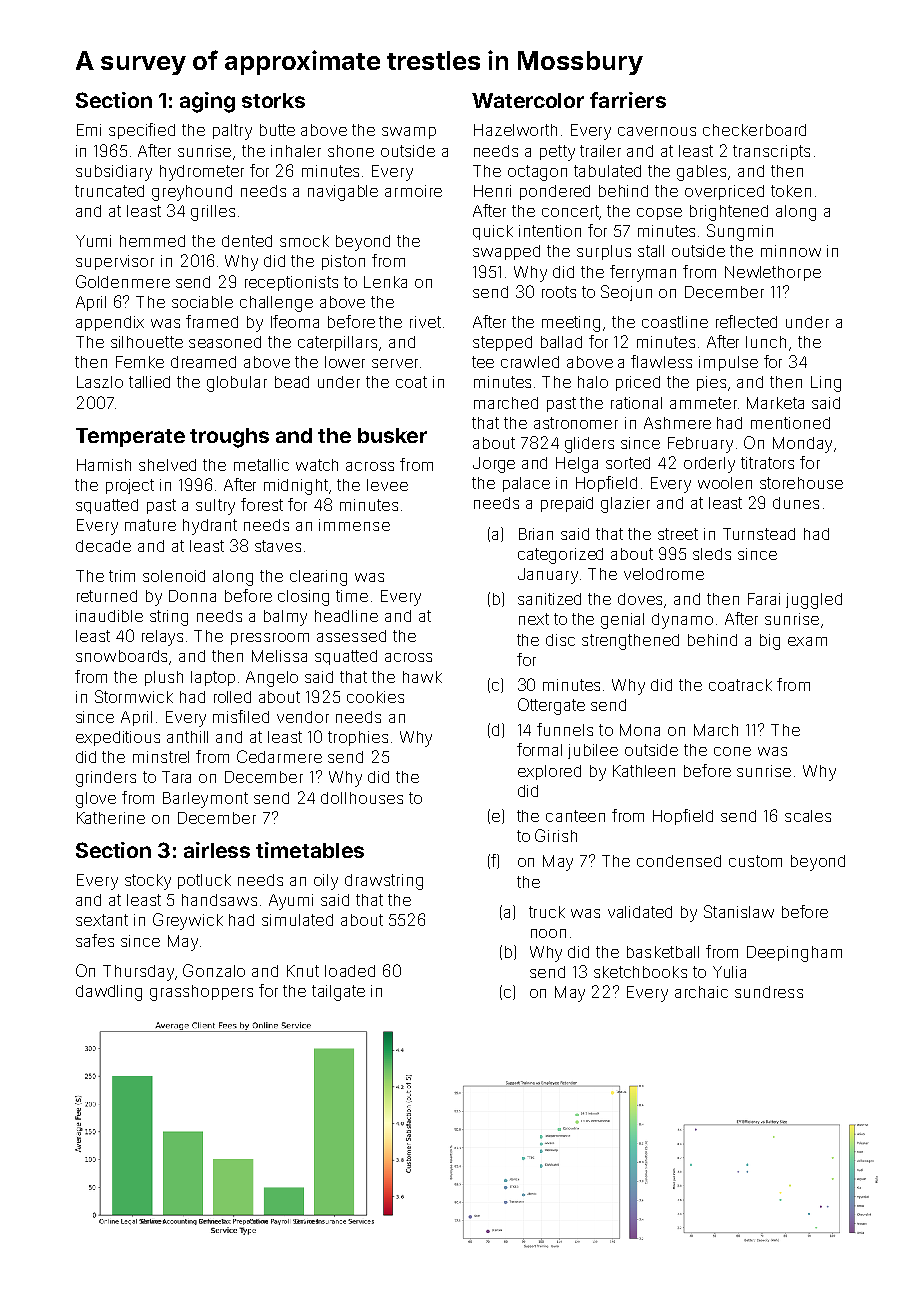 The image size is (924, 1308). Describe the element at coordinates (515, 130) in the document. I see `Hazelworth` at that location.
